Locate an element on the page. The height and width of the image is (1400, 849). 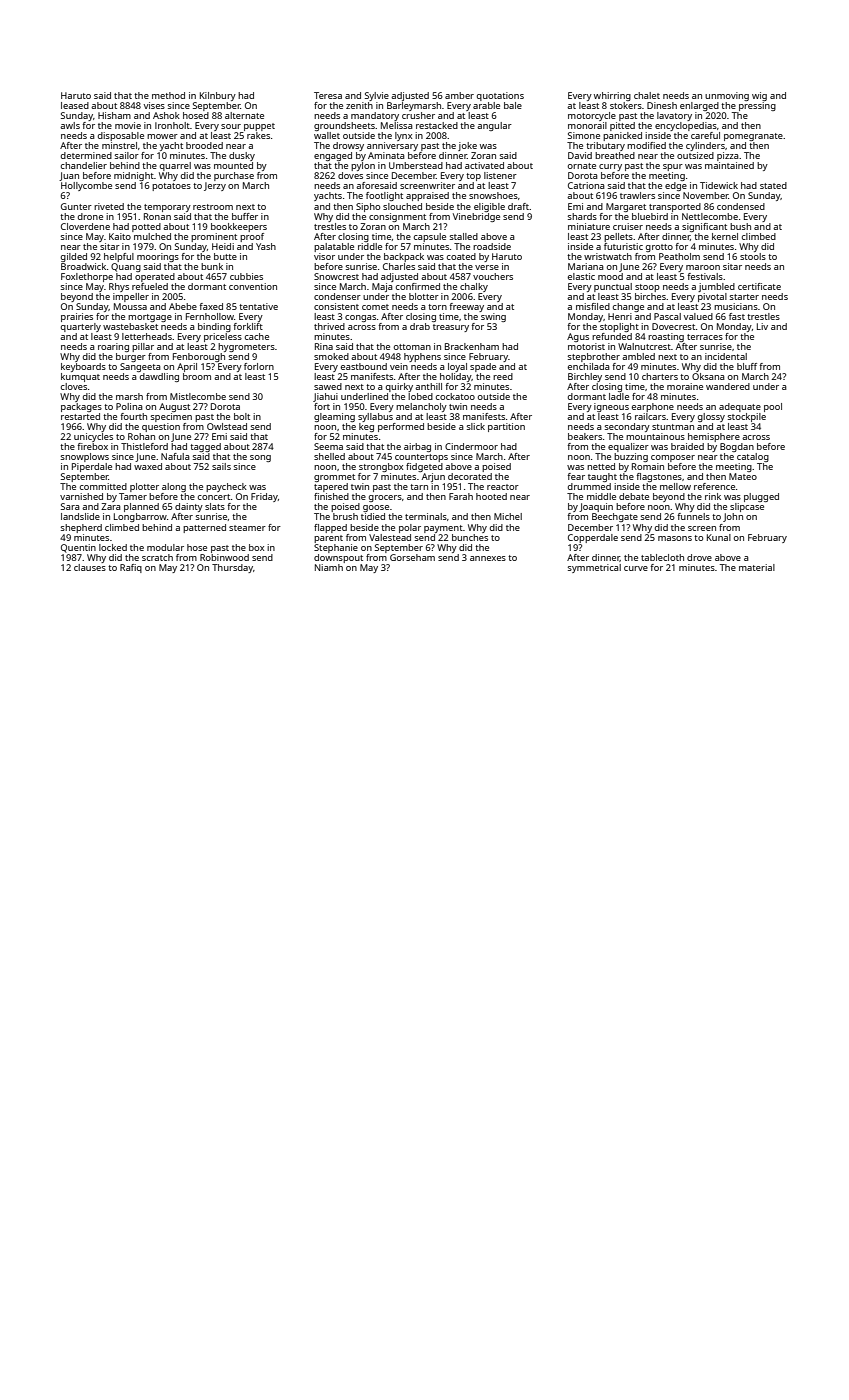
cruiser is located at coordinates (628, 226).
